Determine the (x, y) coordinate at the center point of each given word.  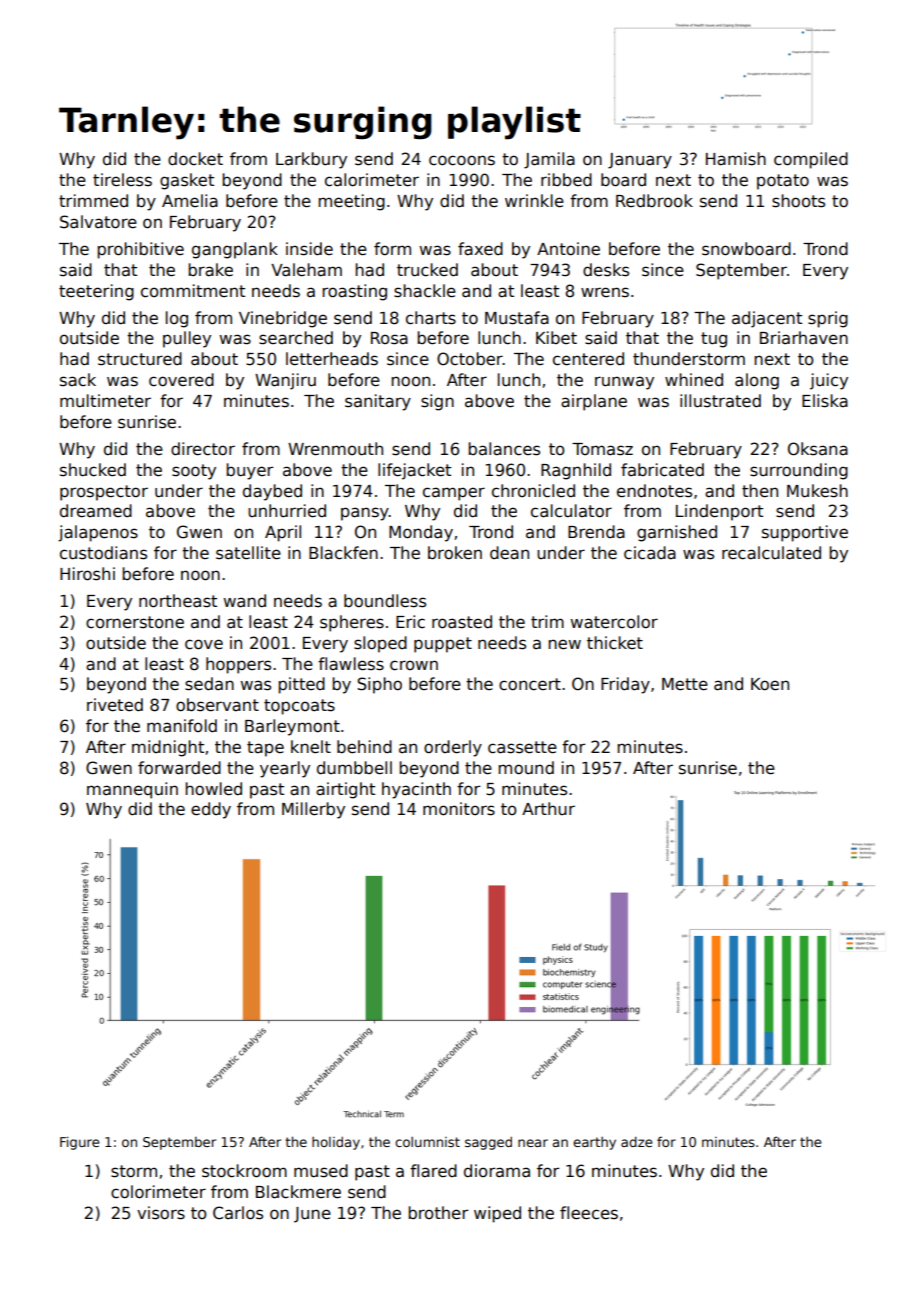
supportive (805, 533)
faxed (480, 249)
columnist (427, 1142)
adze (636, 1142)
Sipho (379, 685)
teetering (96, 292)
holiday (336, 1143)
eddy (211, 810)
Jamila (549, 160)
